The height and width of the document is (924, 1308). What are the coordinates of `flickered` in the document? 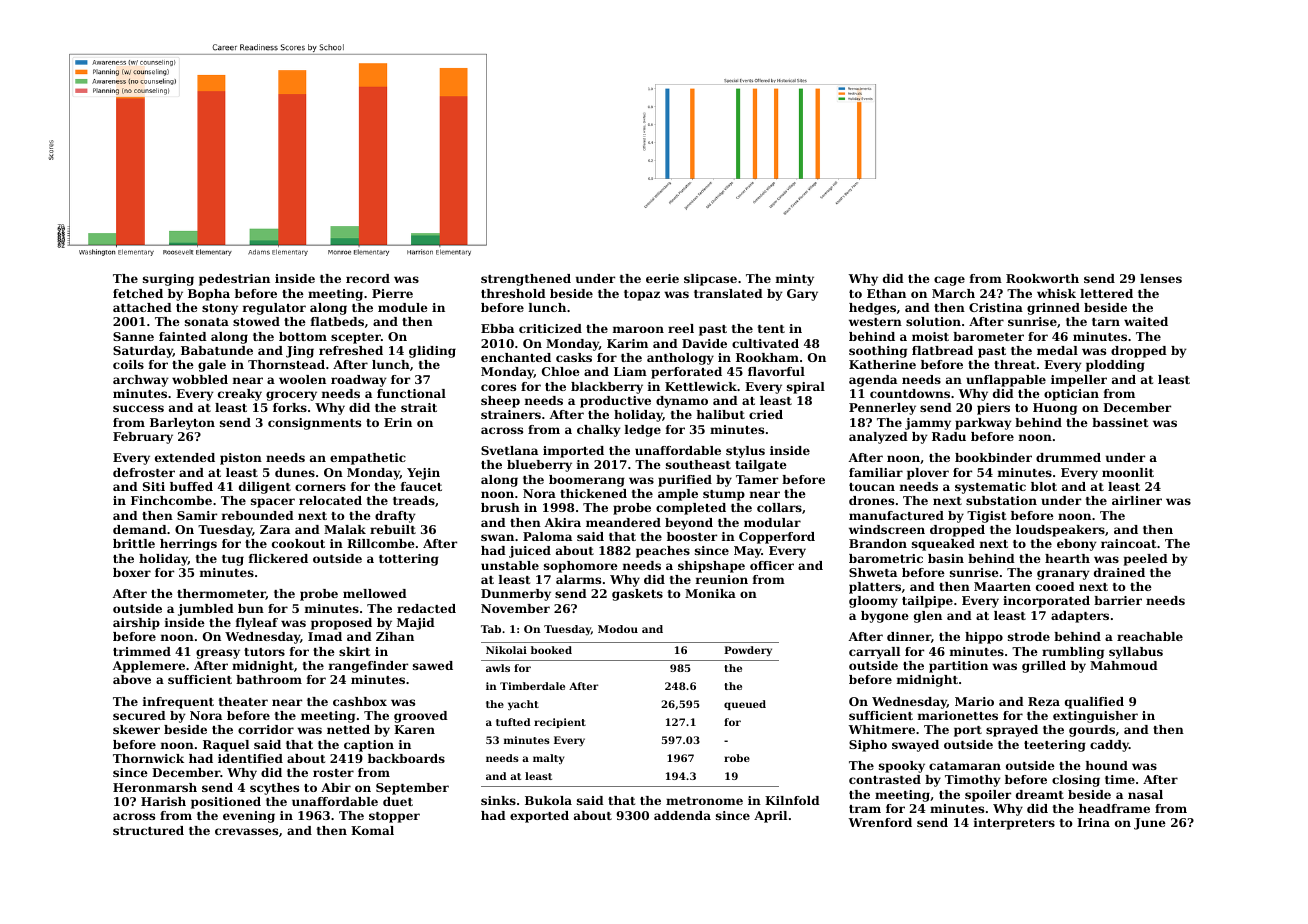 It's located at (278, 558).
